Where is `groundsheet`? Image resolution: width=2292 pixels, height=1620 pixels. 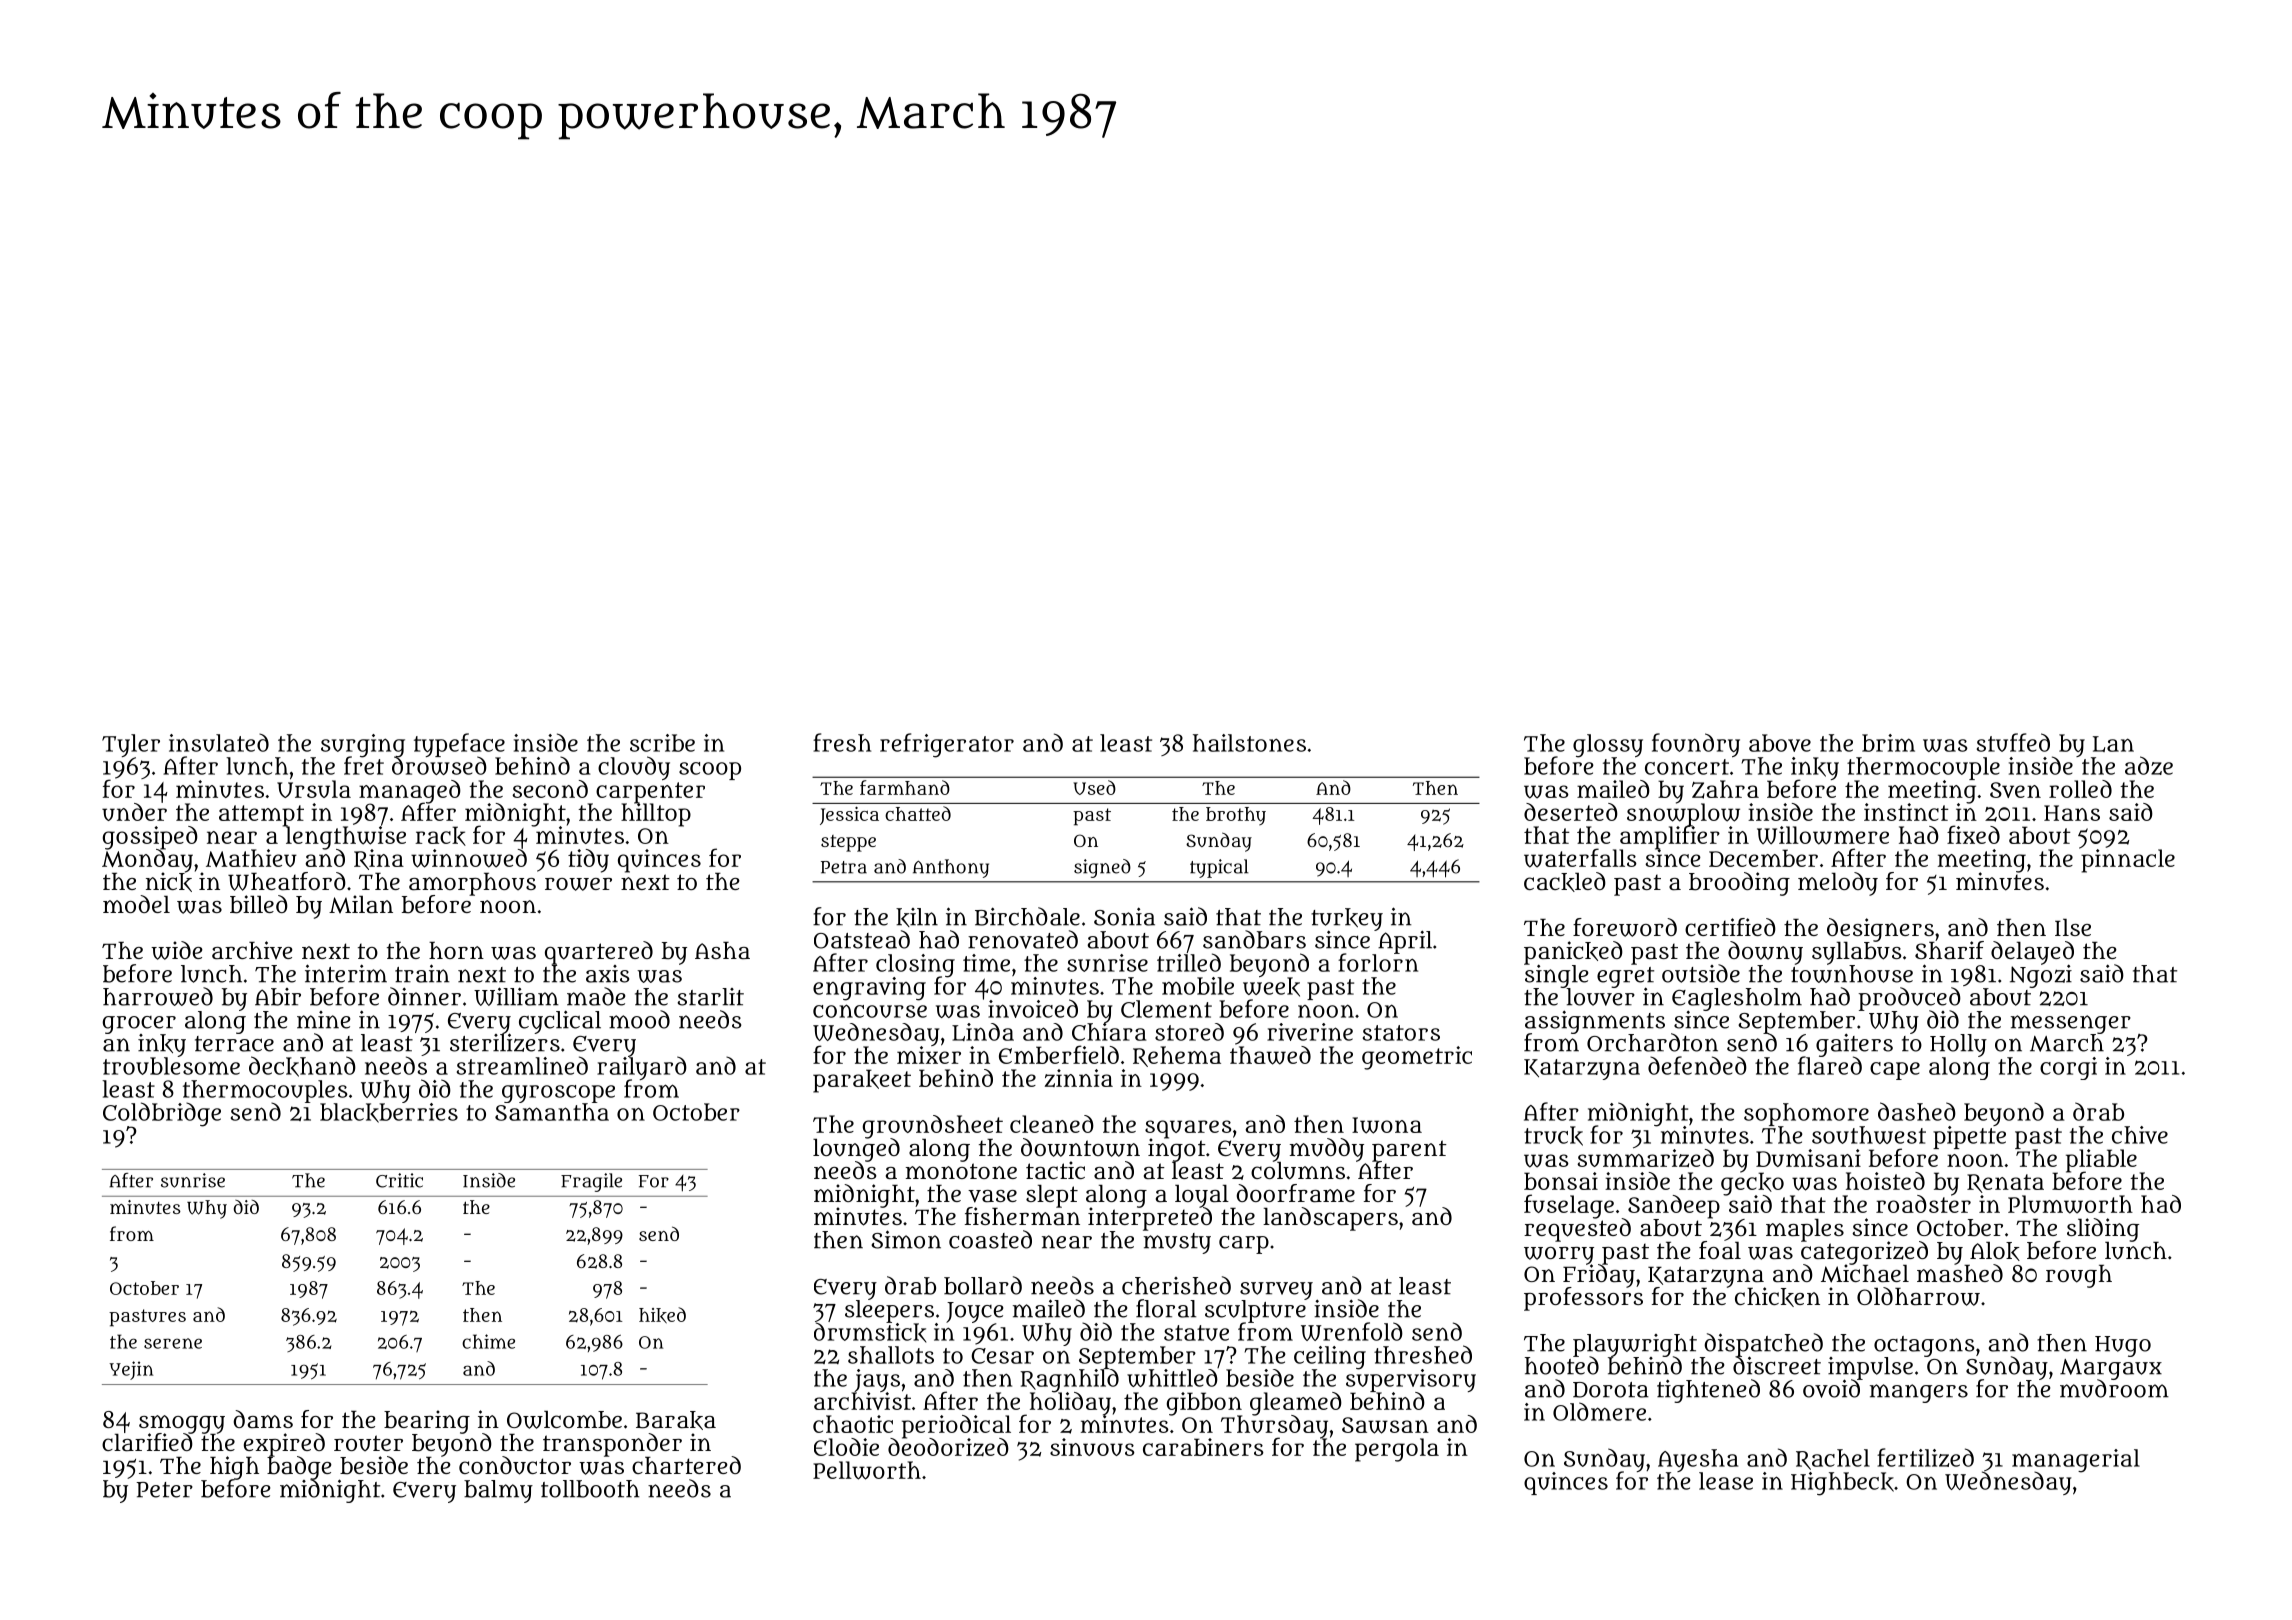
groundsheet is located at coordinates (933, 1126).
